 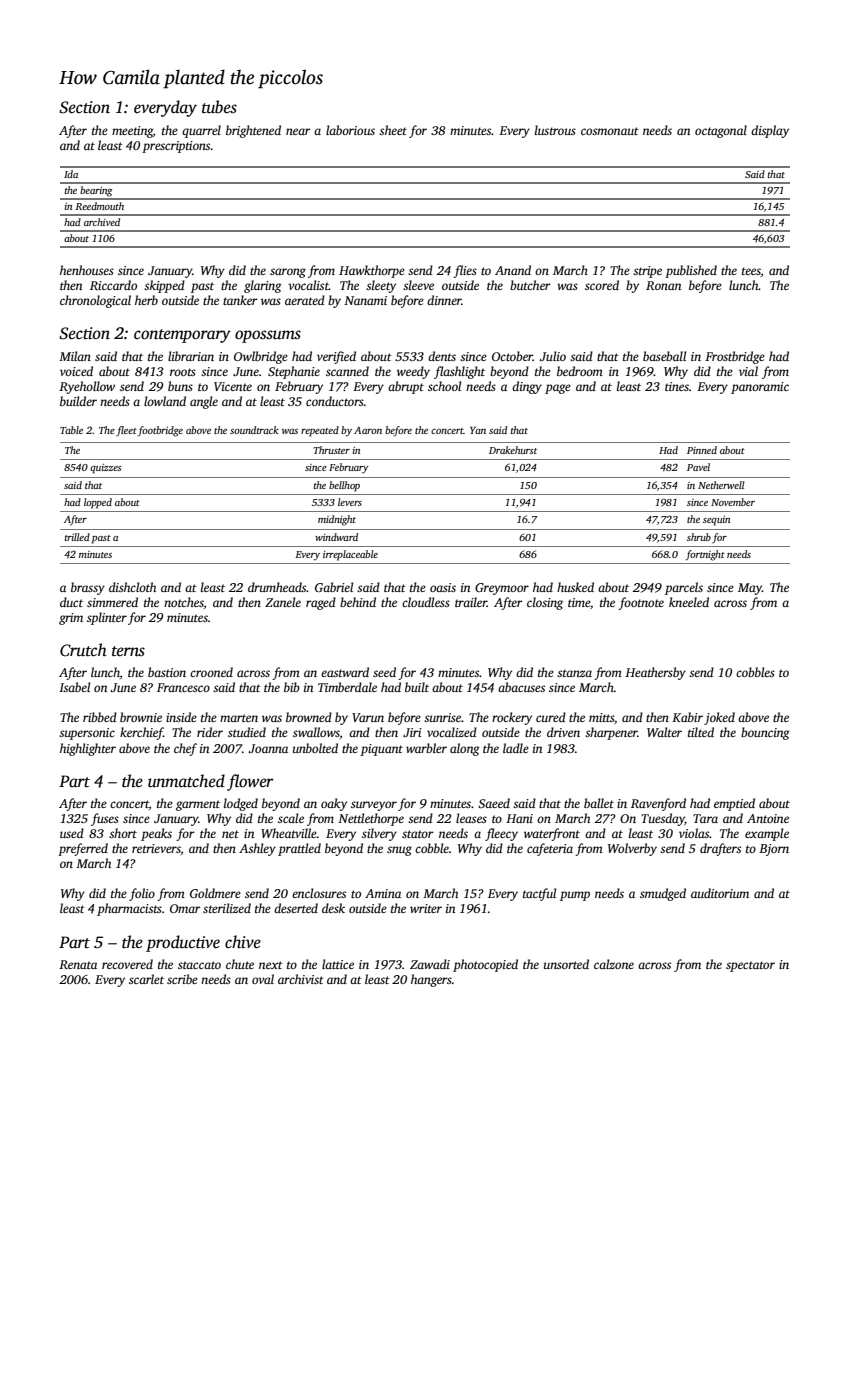 I want to click on Drakehurst, so click(x=513, y=450).
